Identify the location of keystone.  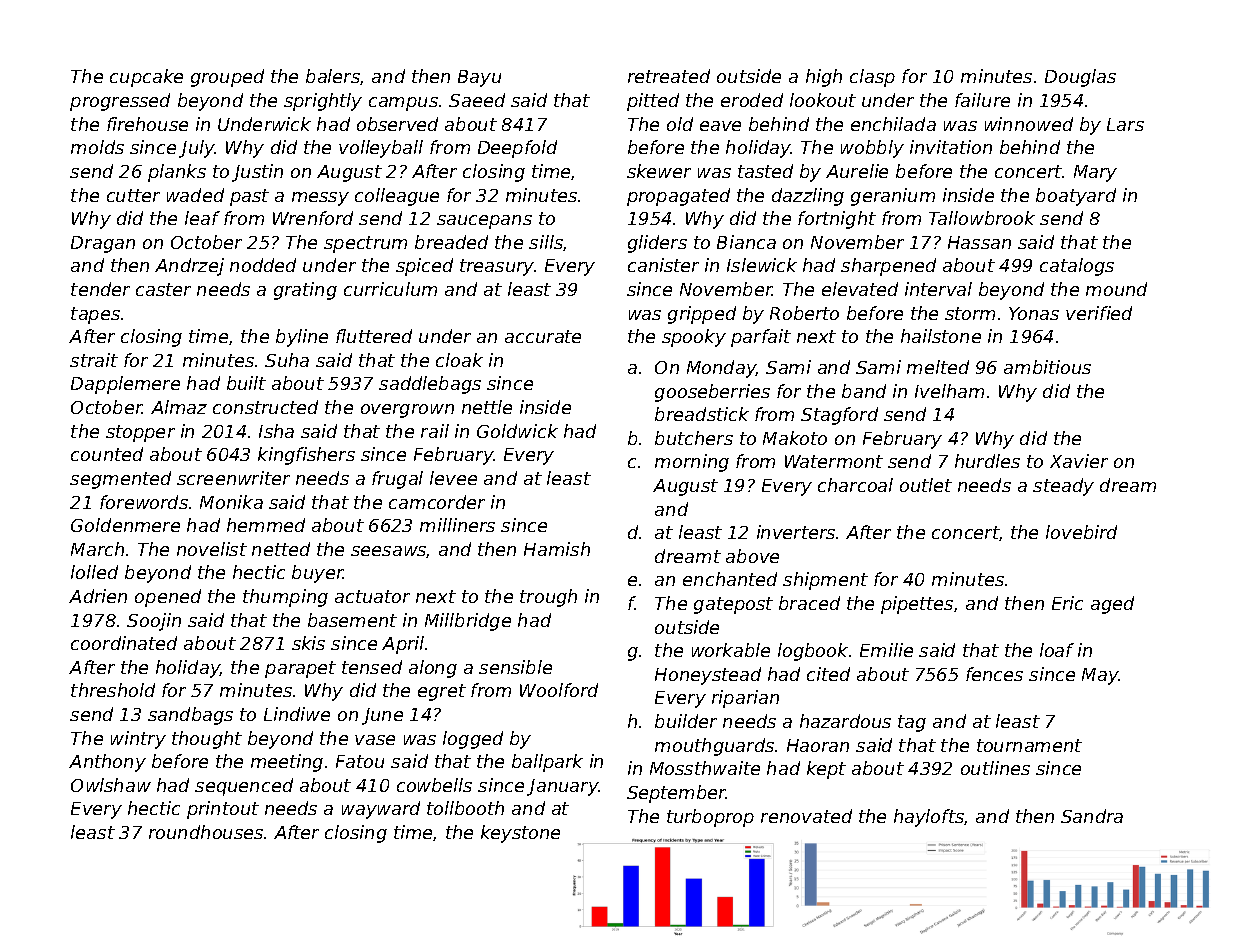
(520, 834).
